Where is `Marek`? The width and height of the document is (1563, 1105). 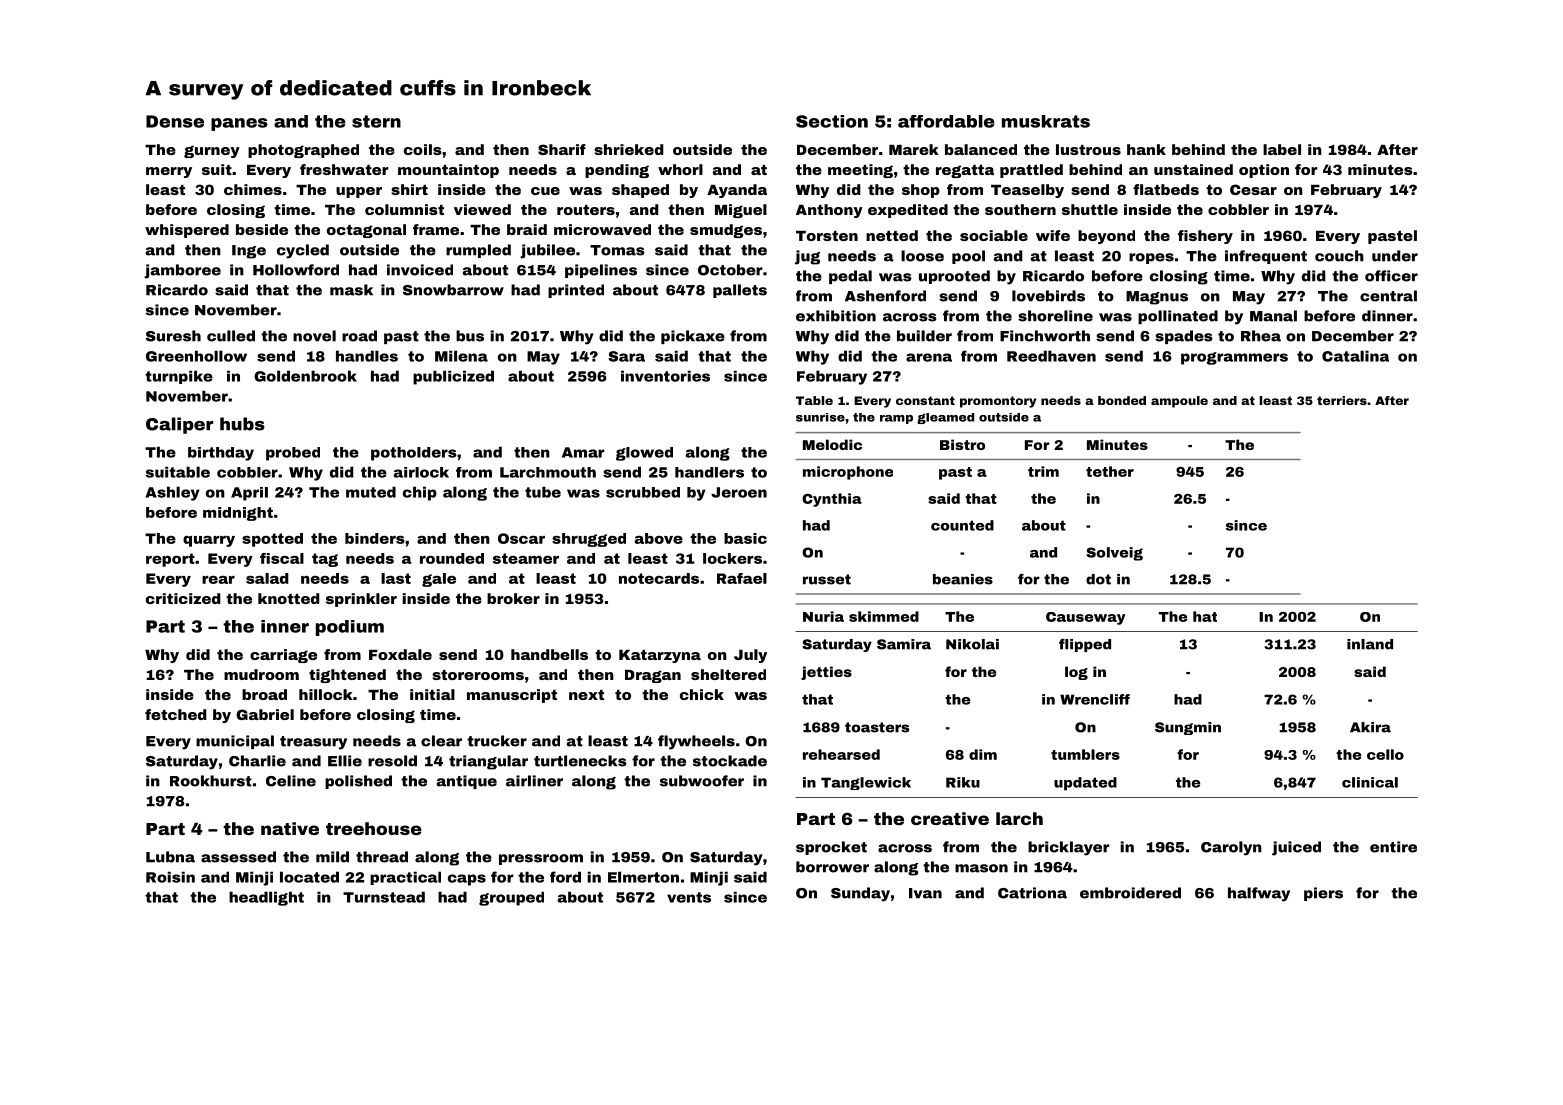 Marek is located at coordinates (914, 149).
